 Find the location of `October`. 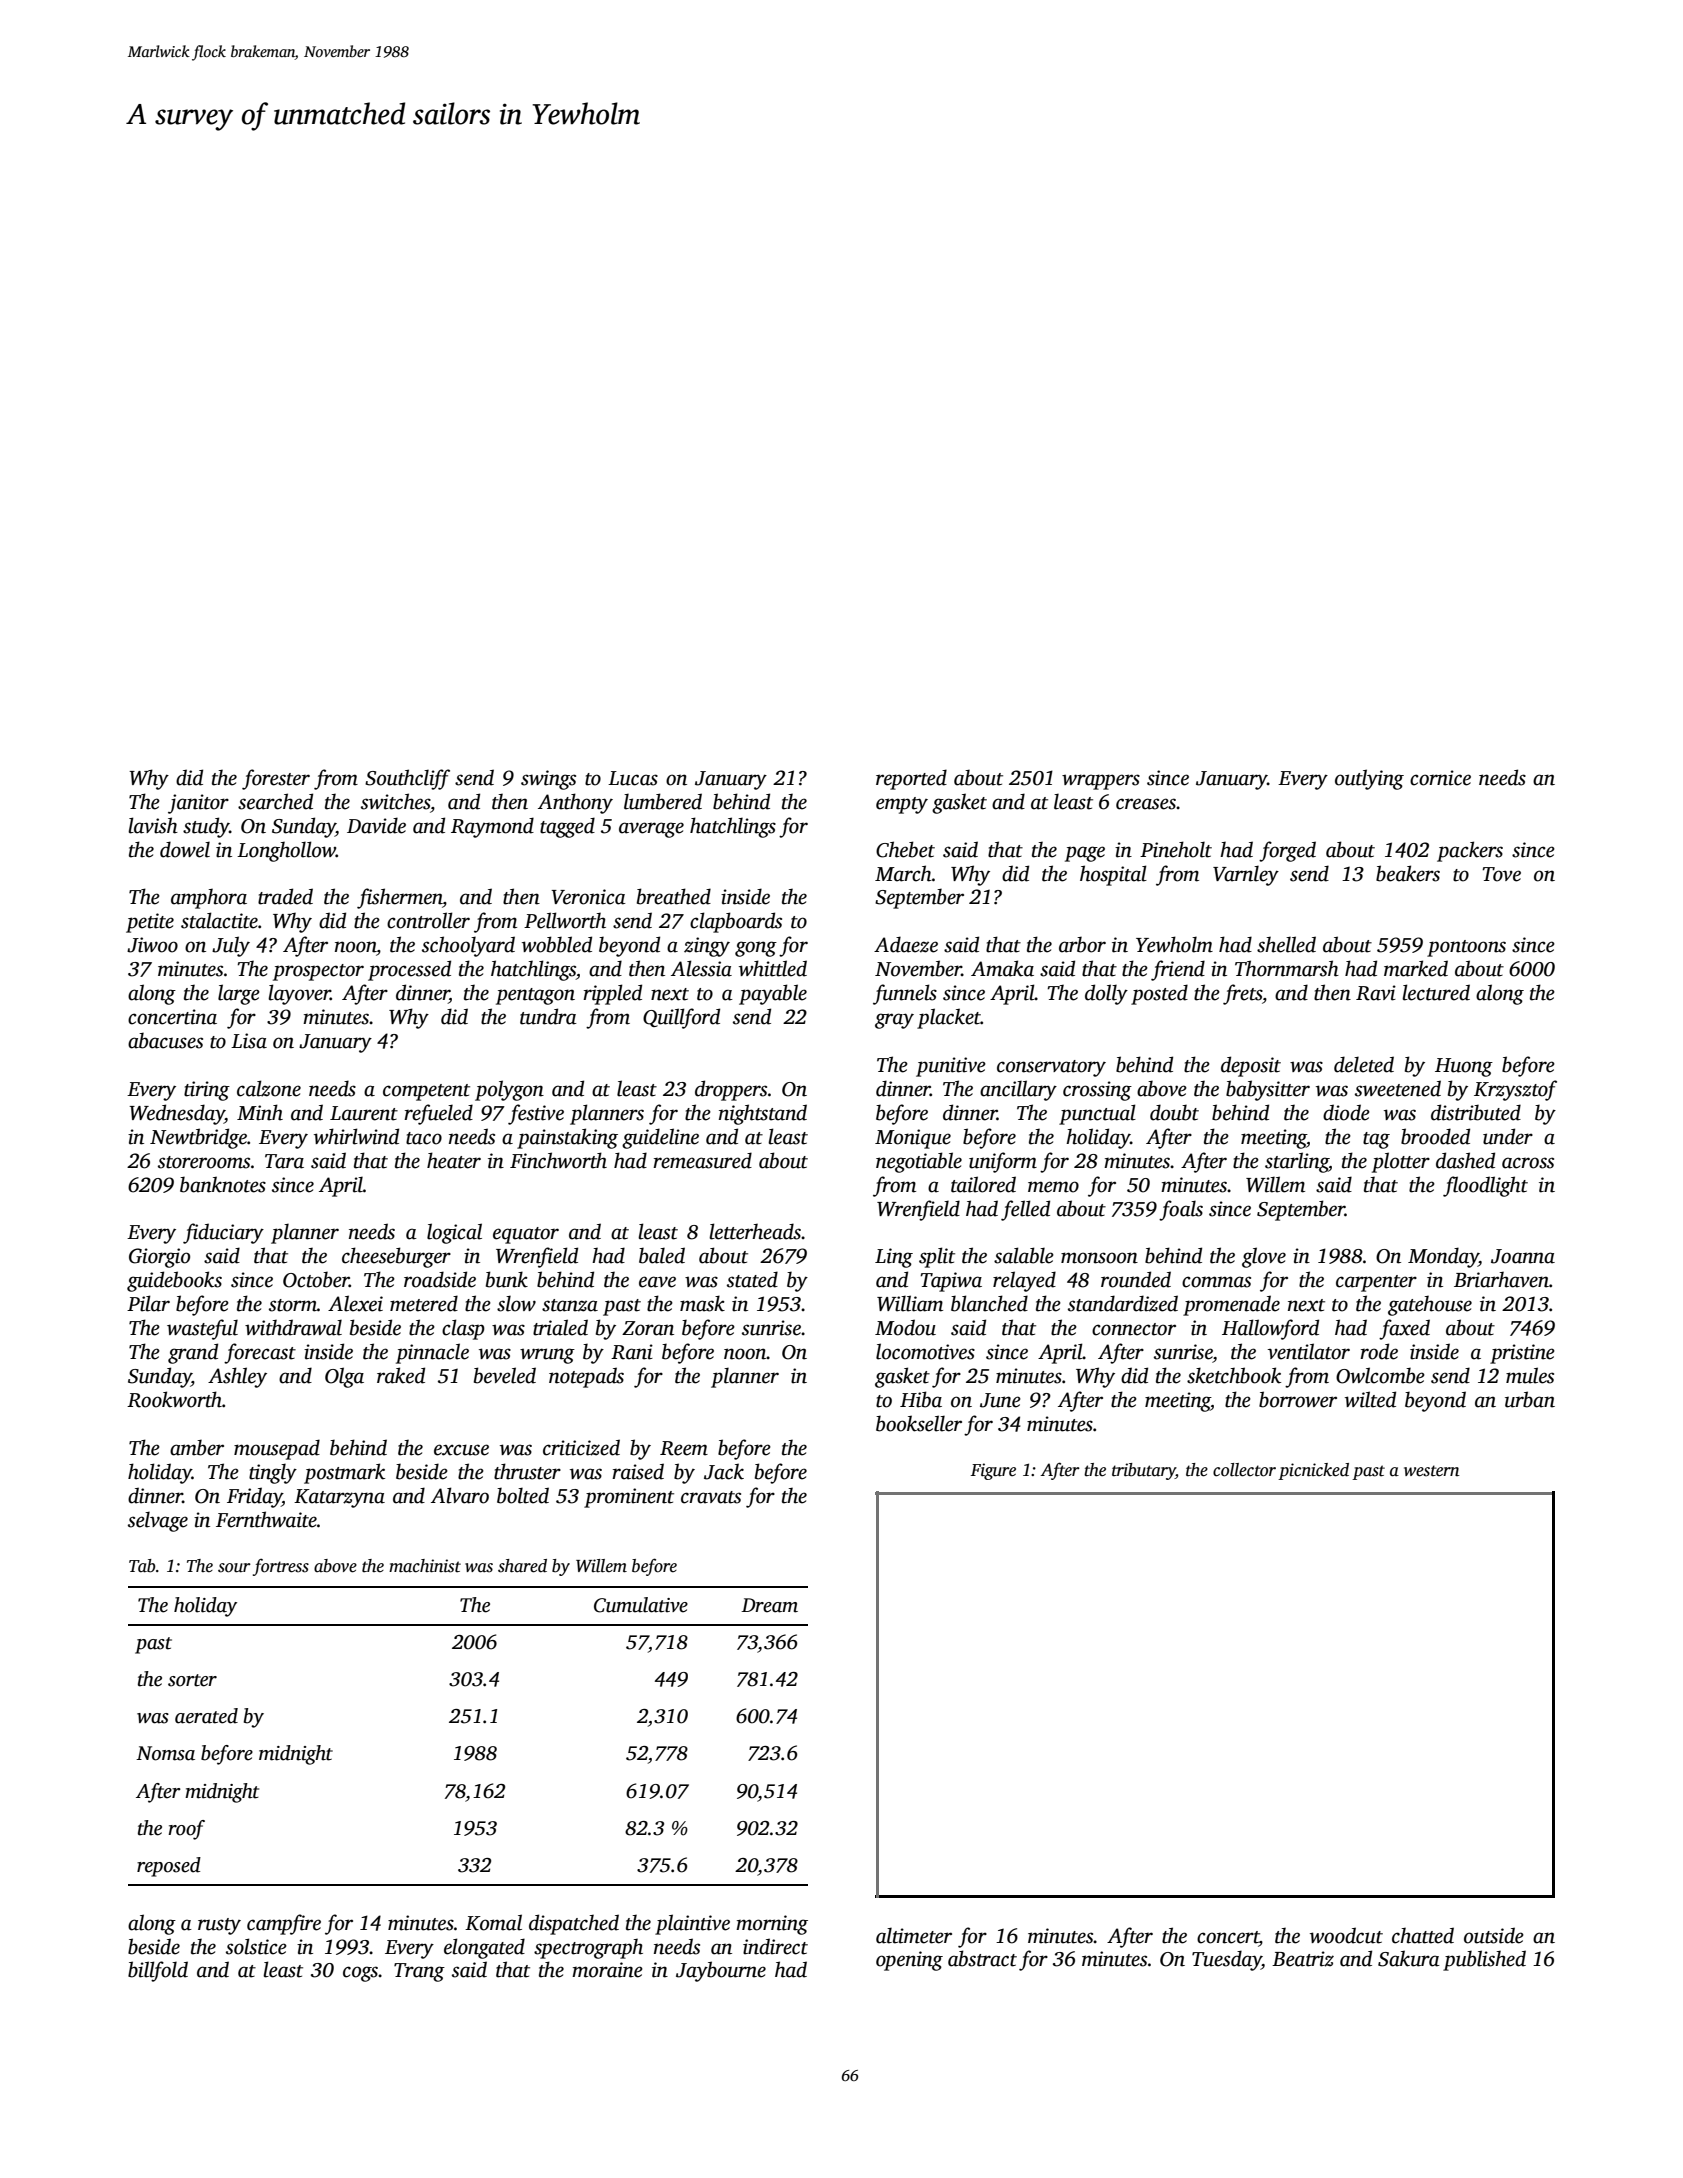

October is located at coordinates (316, 1279).
